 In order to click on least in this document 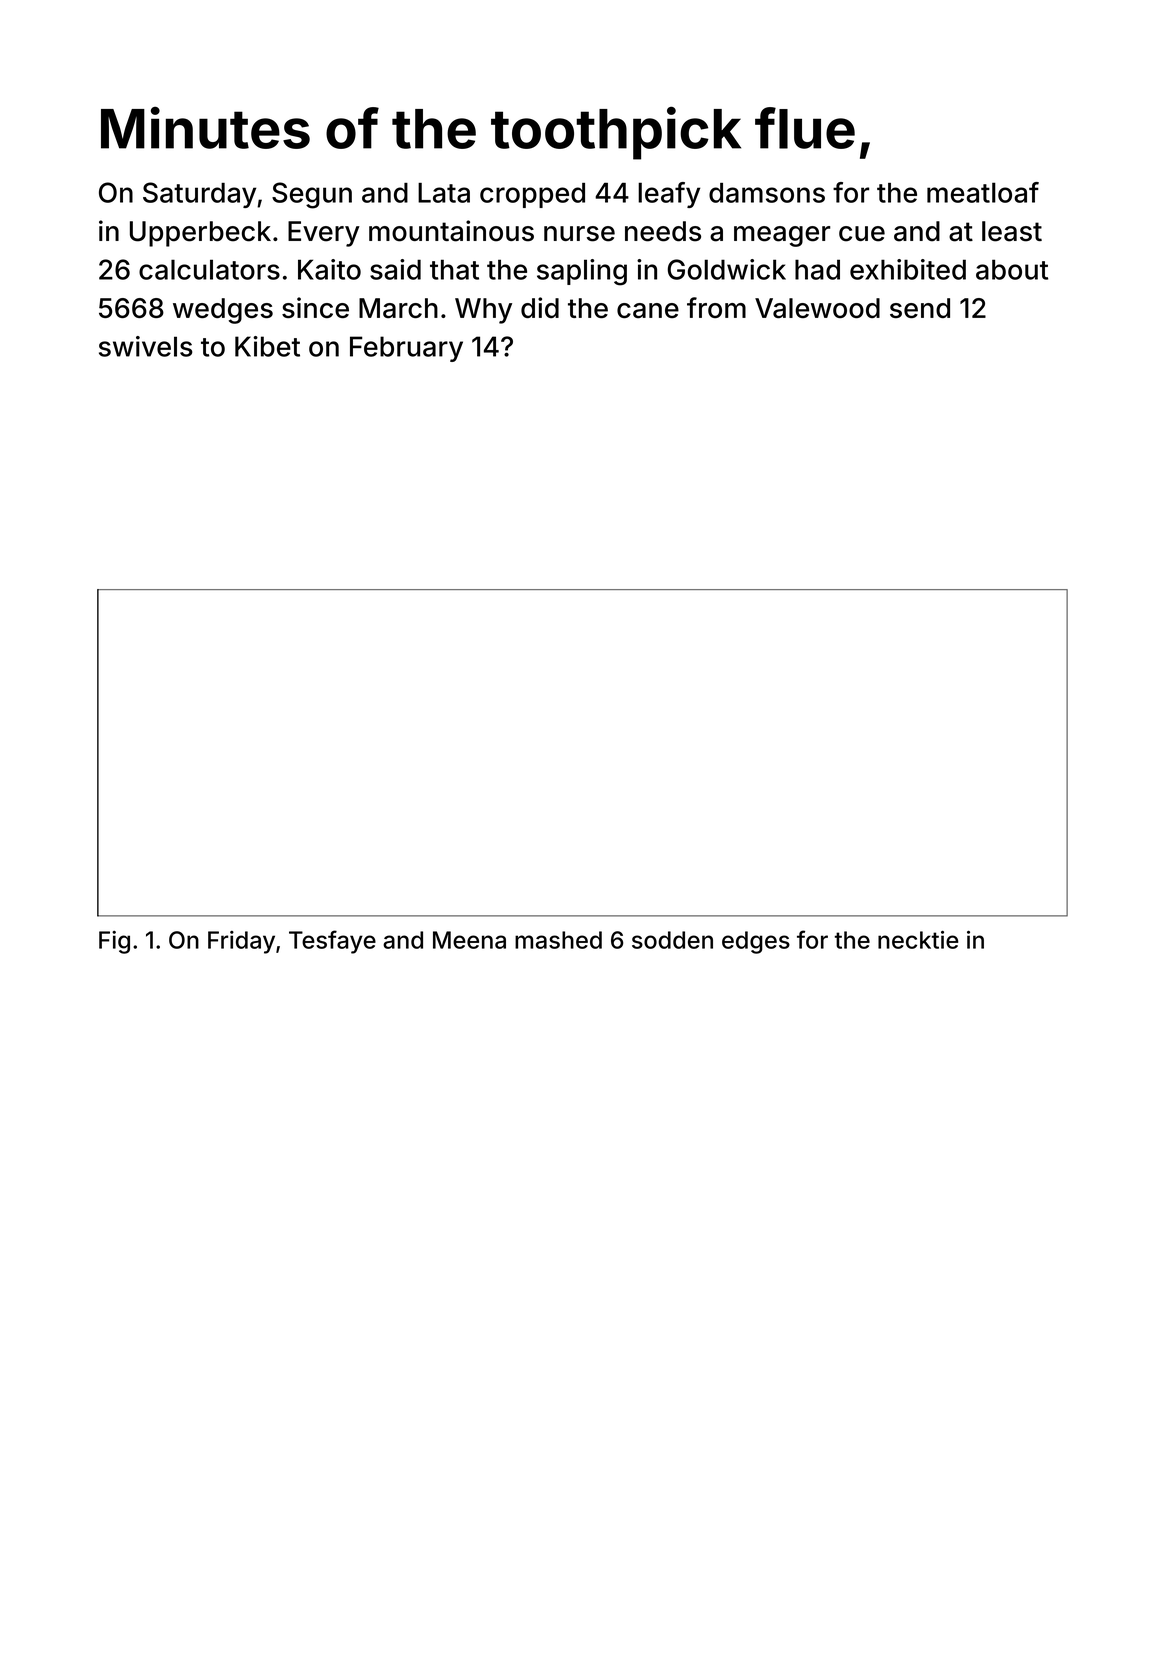, I will do `click(1012, 231)`.
